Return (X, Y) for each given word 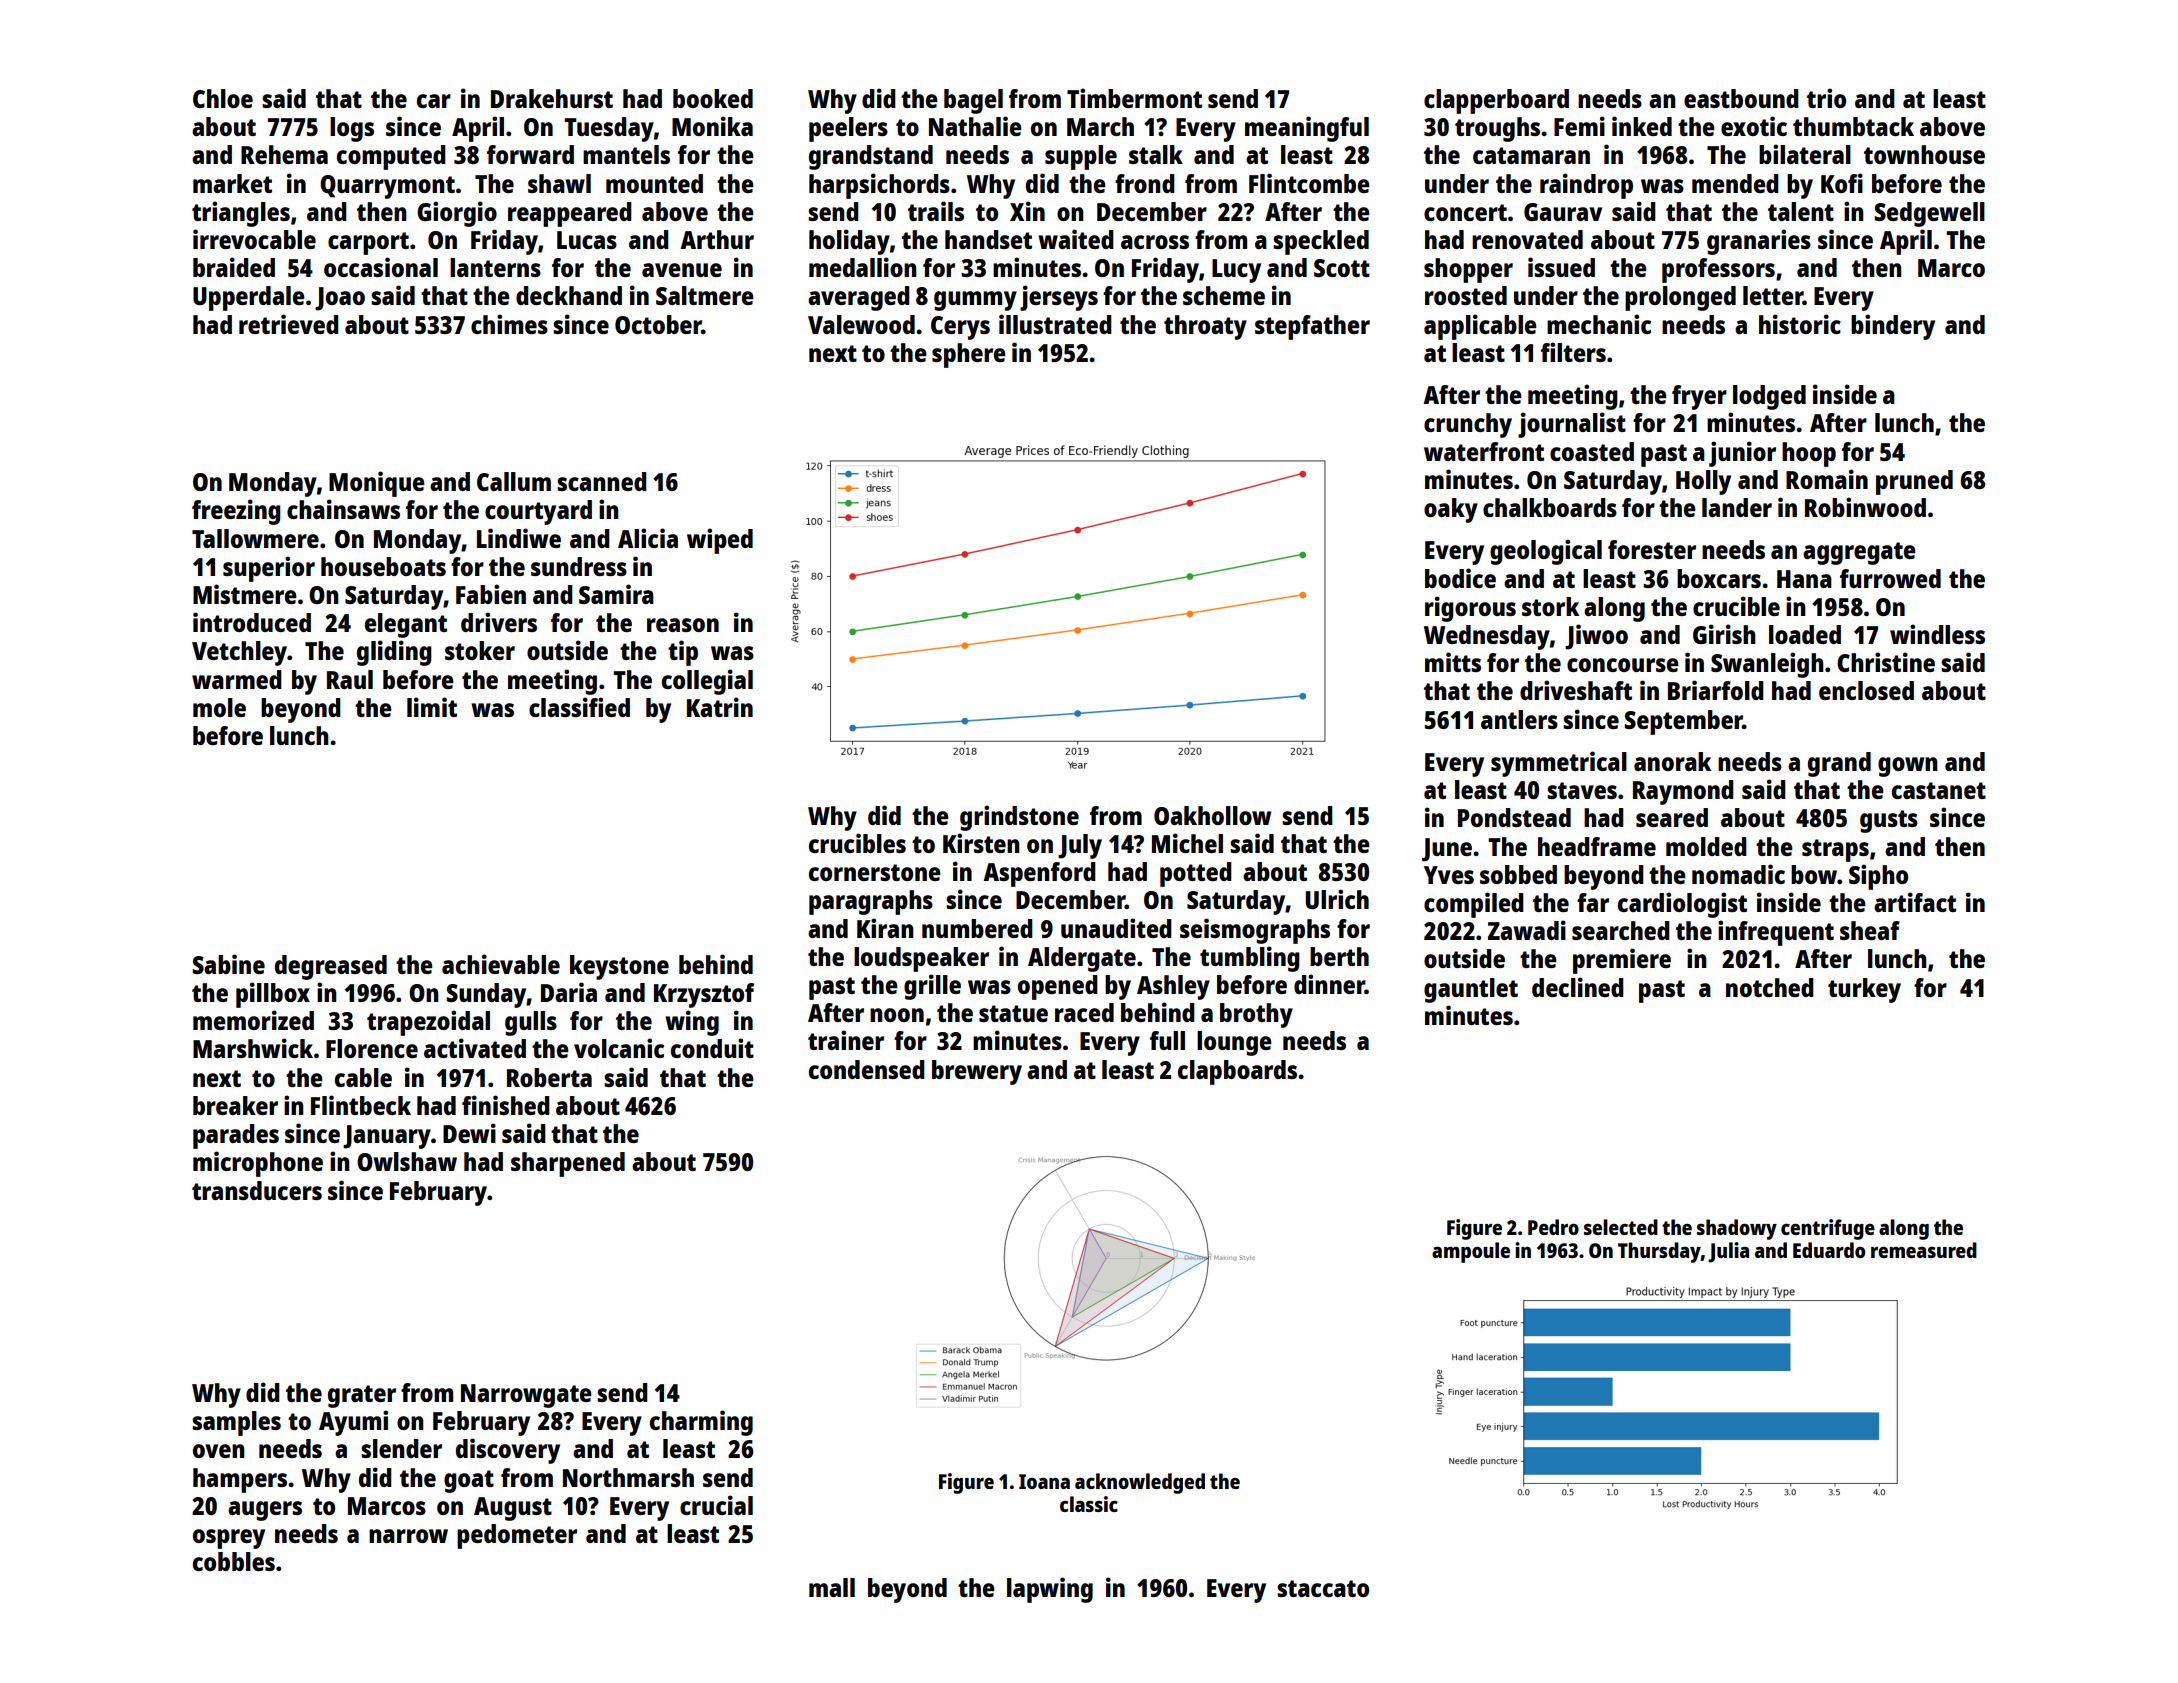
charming (701, 1423)
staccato (1323, 1588)
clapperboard (1496, 101)
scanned (602, 481)
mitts (1453, 662)
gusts (1889, 821)
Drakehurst (552, 98)
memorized (253, 1020)
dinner (1329, 984)
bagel (973, 101)
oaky (1451, 510)
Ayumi (353, 1423)
